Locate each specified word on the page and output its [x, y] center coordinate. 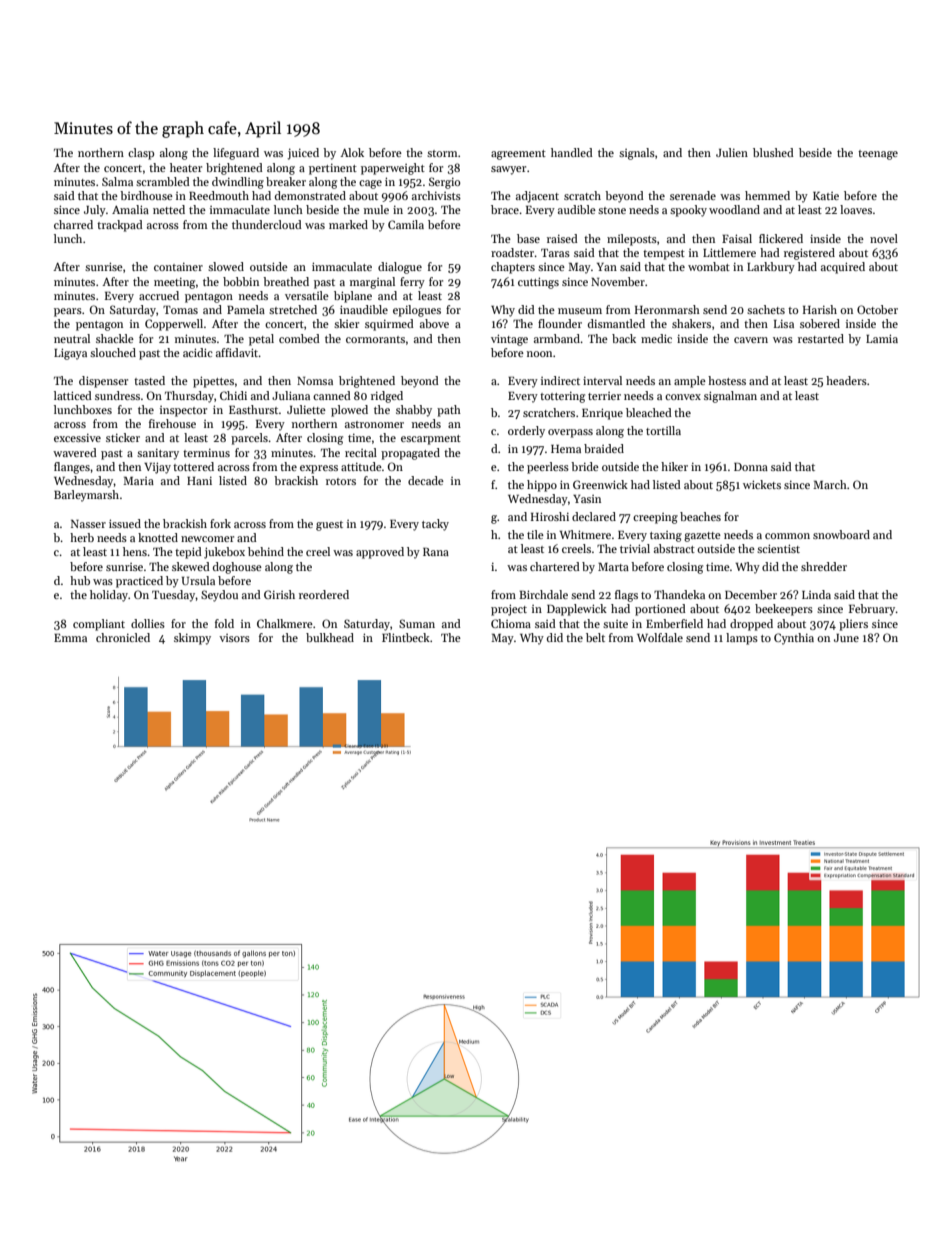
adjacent [537, 197]
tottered [193, 466]
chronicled [123, 637]
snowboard [841, 534]
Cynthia [794, 639]
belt [595, 637]
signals [637, 154]
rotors [341, 481]
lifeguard [236, 154]
